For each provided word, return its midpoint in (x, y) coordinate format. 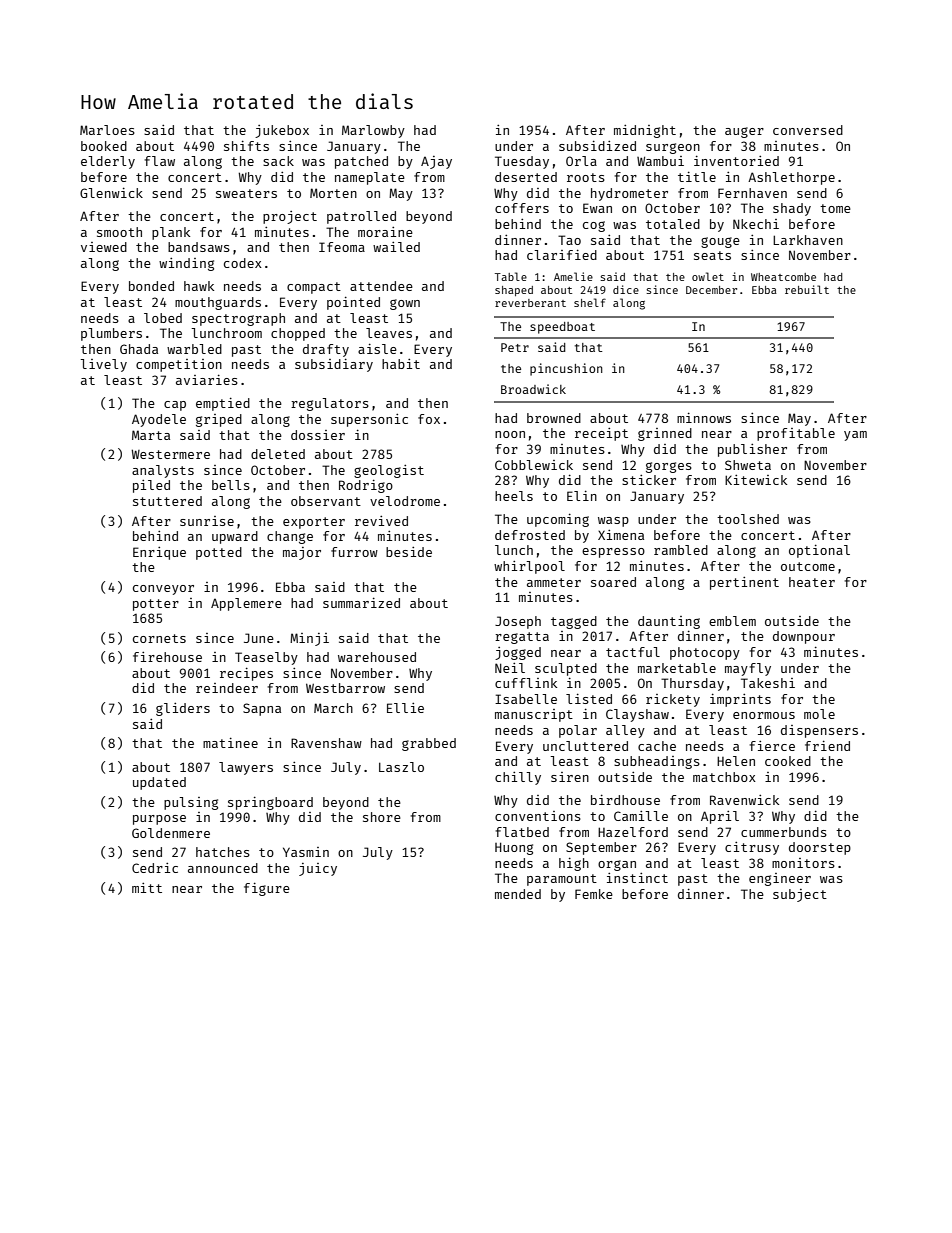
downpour (804, 637)
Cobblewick (534, 465)
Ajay (436, 162)
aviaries (207, 379)
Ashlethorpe (791, 178)
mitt (147, 888)
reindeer (227, 688)
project (290, 217)
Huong (514, 848)
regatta (522, 638)
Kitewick (756, 480)
